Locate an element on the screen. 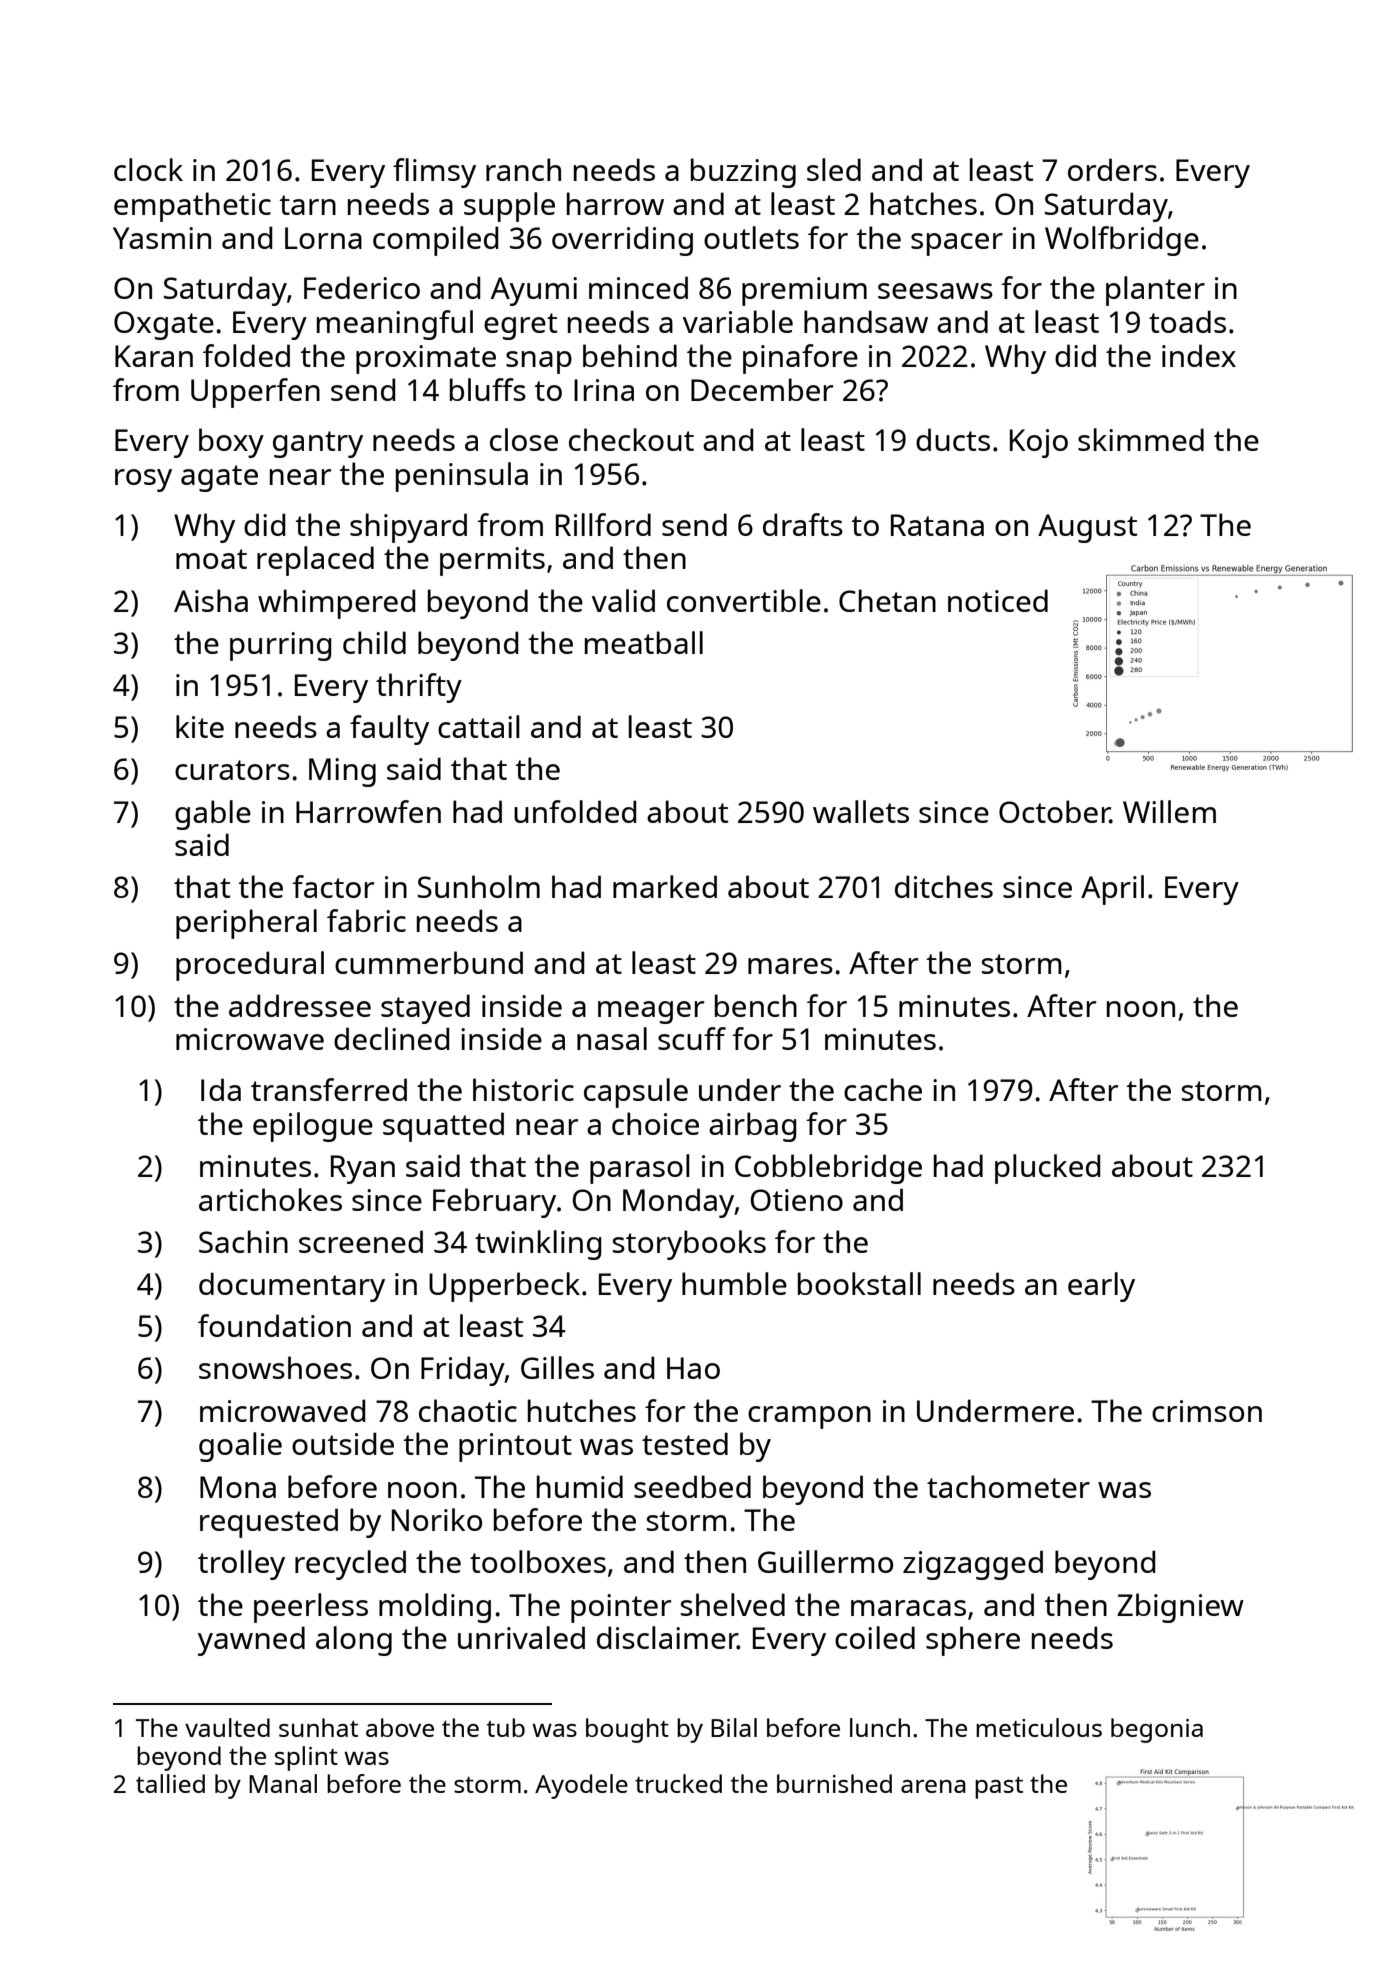 The image size is (1386, 1969). toads is located at coordinates (1187, 321).
